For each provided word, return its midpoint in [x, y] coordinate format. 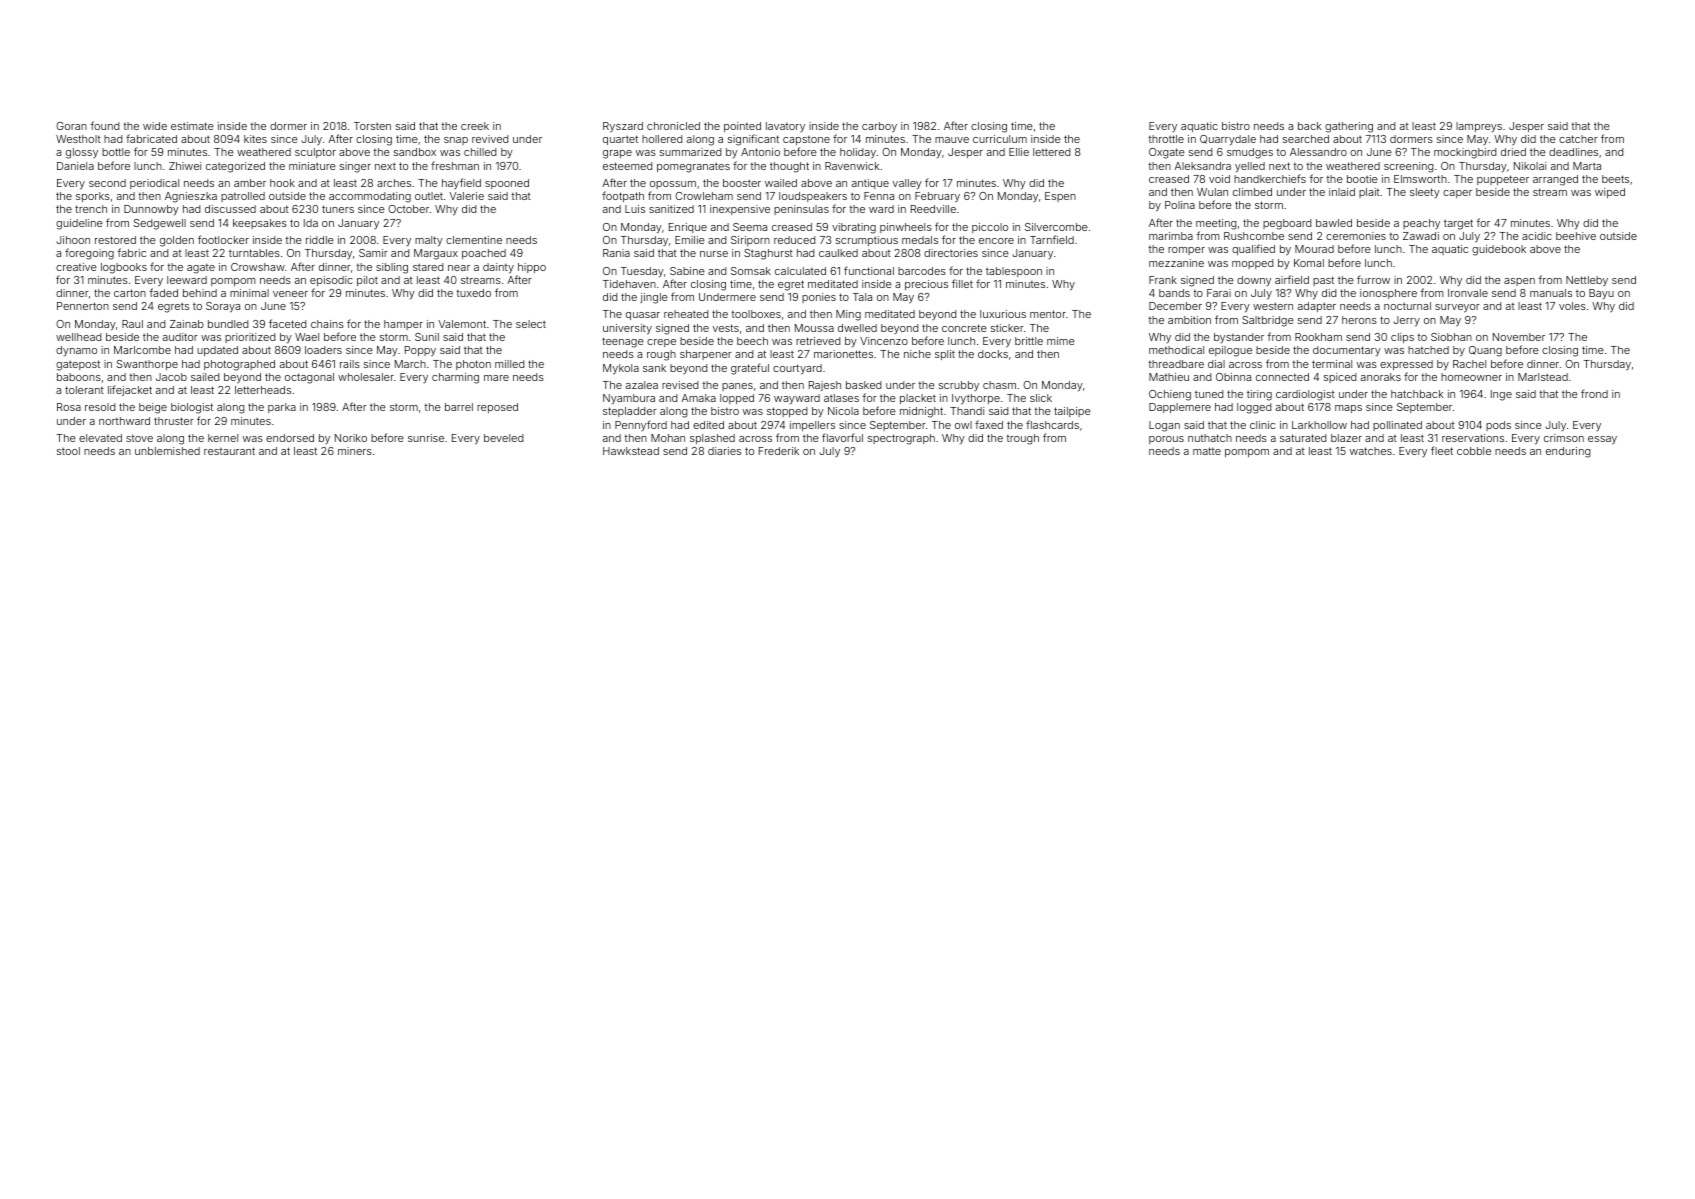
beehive [1576, 236]
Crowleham [704, 196]
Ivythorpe [976, 399]
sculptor [315, 153]
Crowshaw [258, 267]
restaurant [229, 451]
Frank [1163, 280]
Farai [1219, 293]
